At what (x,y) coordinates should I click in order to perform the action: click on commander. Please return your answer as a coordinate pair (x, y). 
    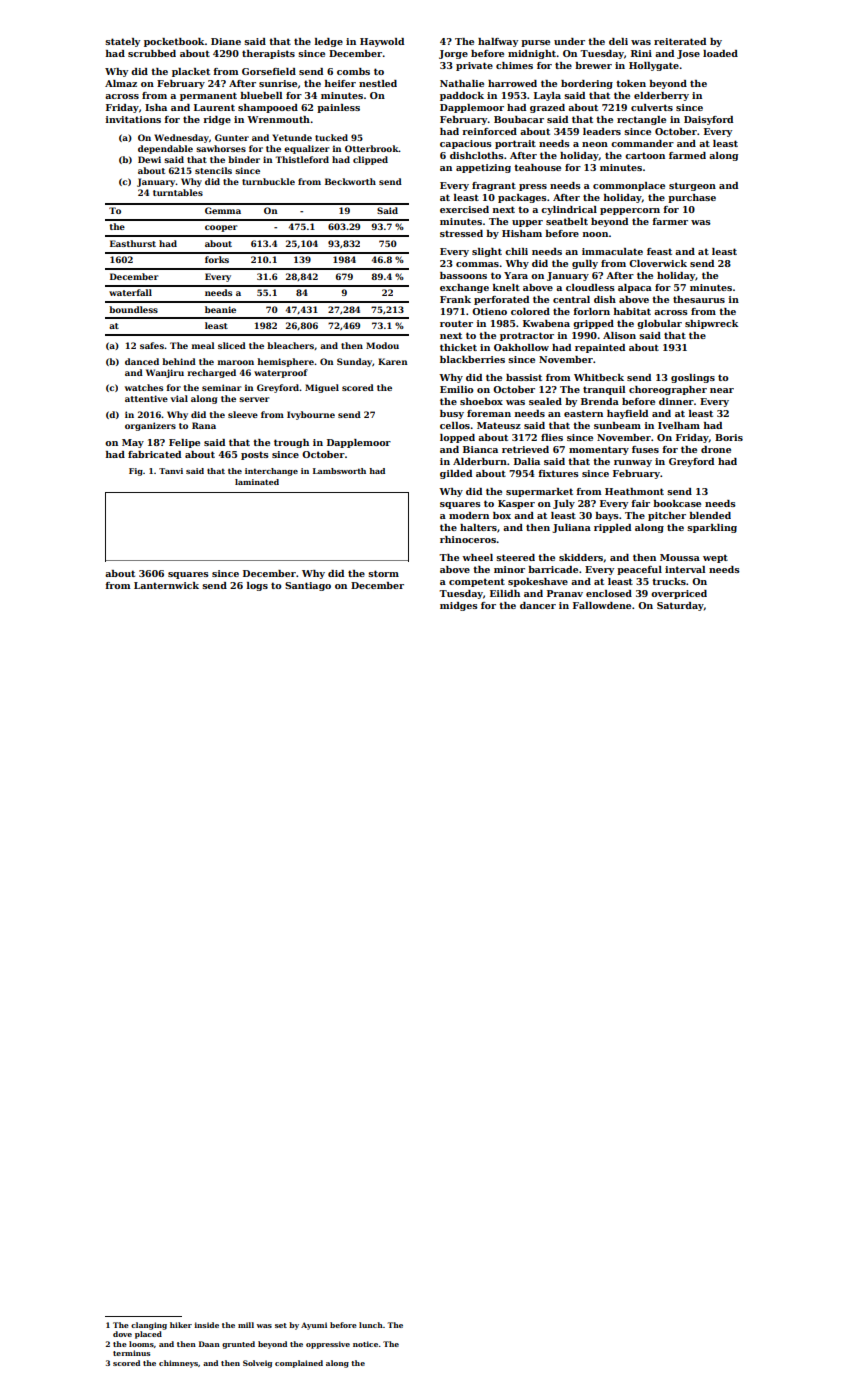
    Looking at the image, I should click on (642, 143).
